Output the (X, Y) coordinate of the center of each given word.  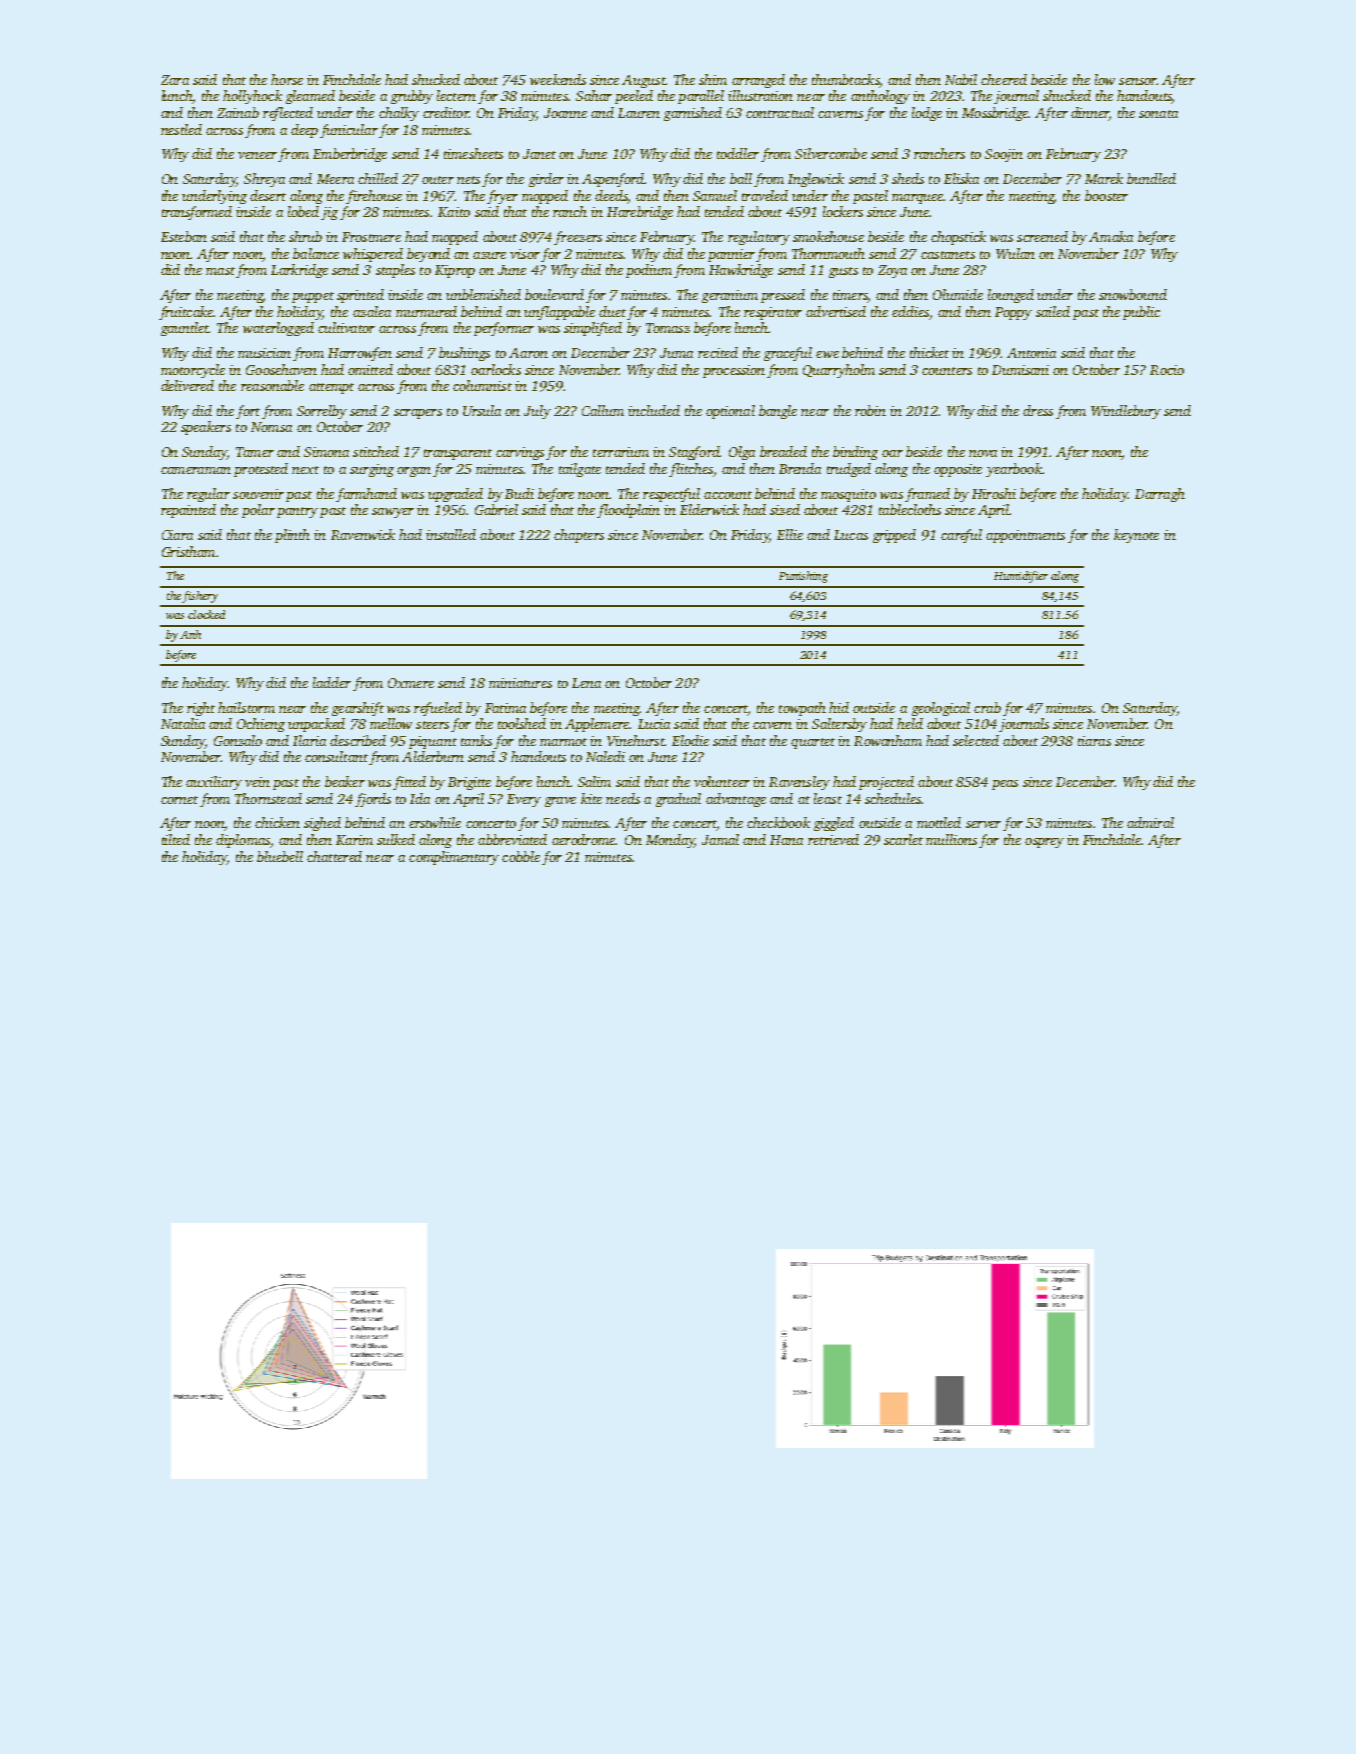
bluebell (280, 856)
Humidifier (1021, 577)
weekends (558, 79)
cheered (1004, 79)
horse (287, 79)
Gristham (188, 551)
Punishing (803, 577)
